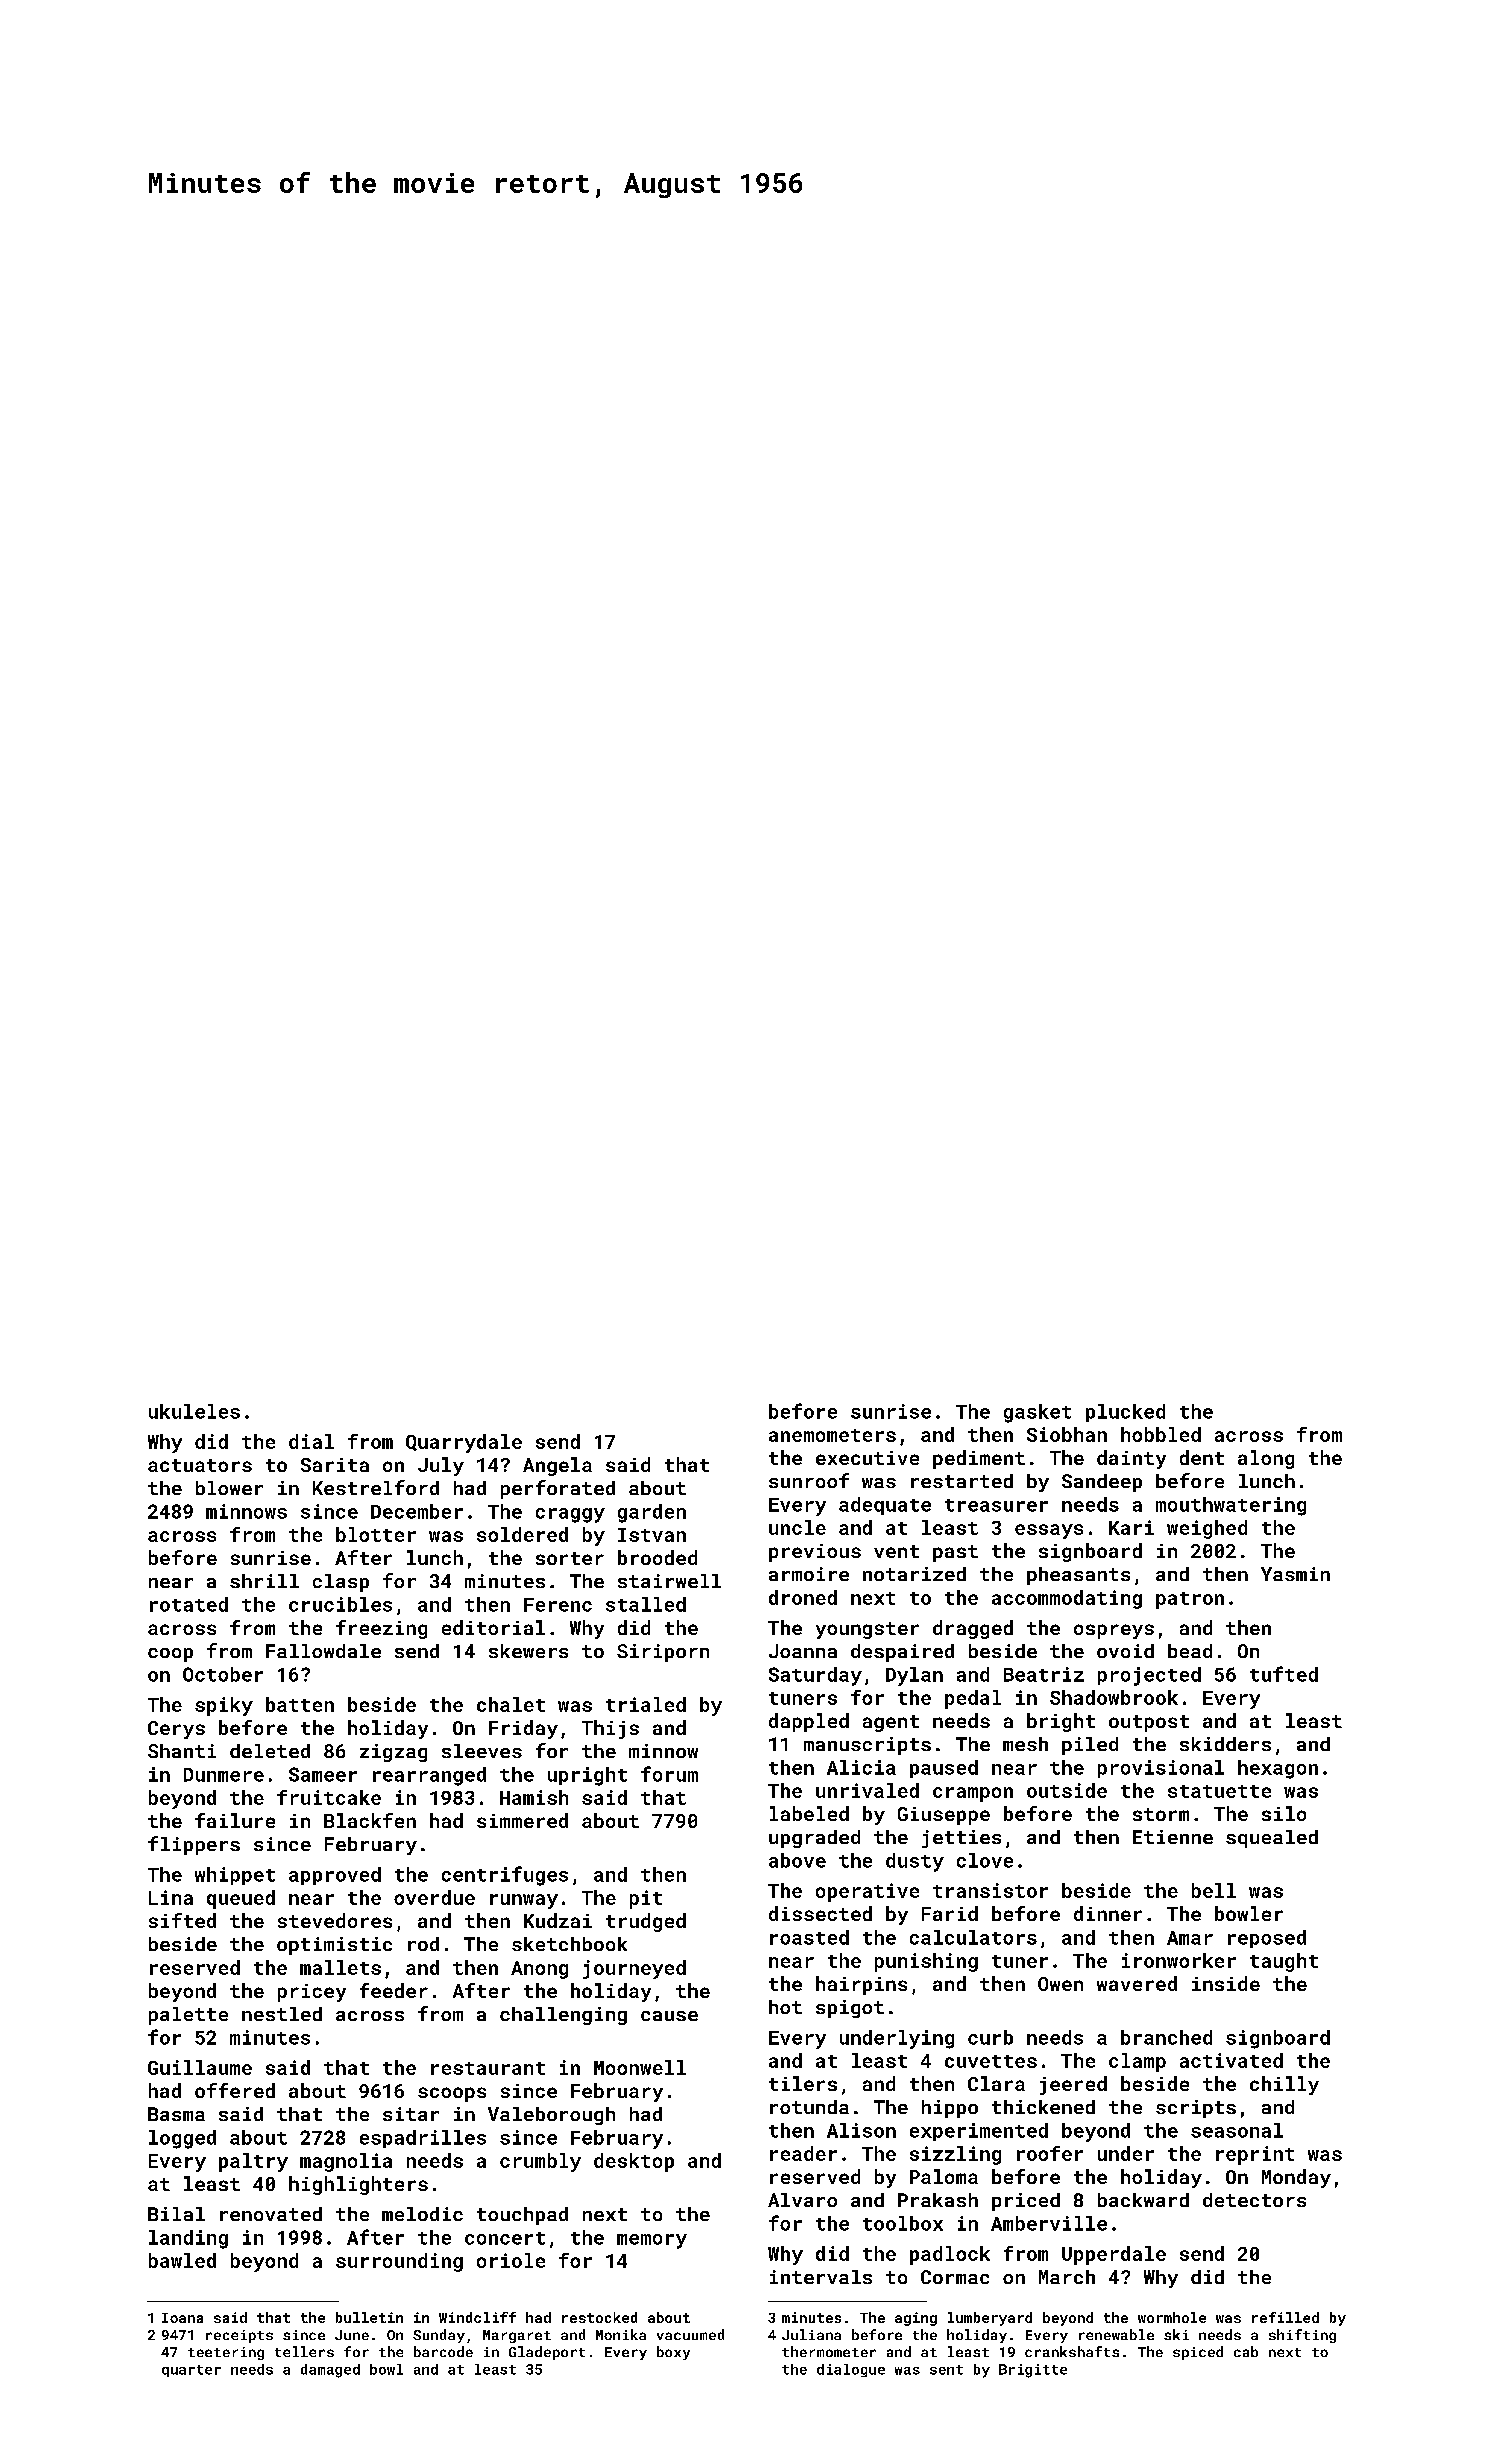 The height and width of the screenshot is (2464, 1496). I want to click on essays, so click(1049, 1531).
